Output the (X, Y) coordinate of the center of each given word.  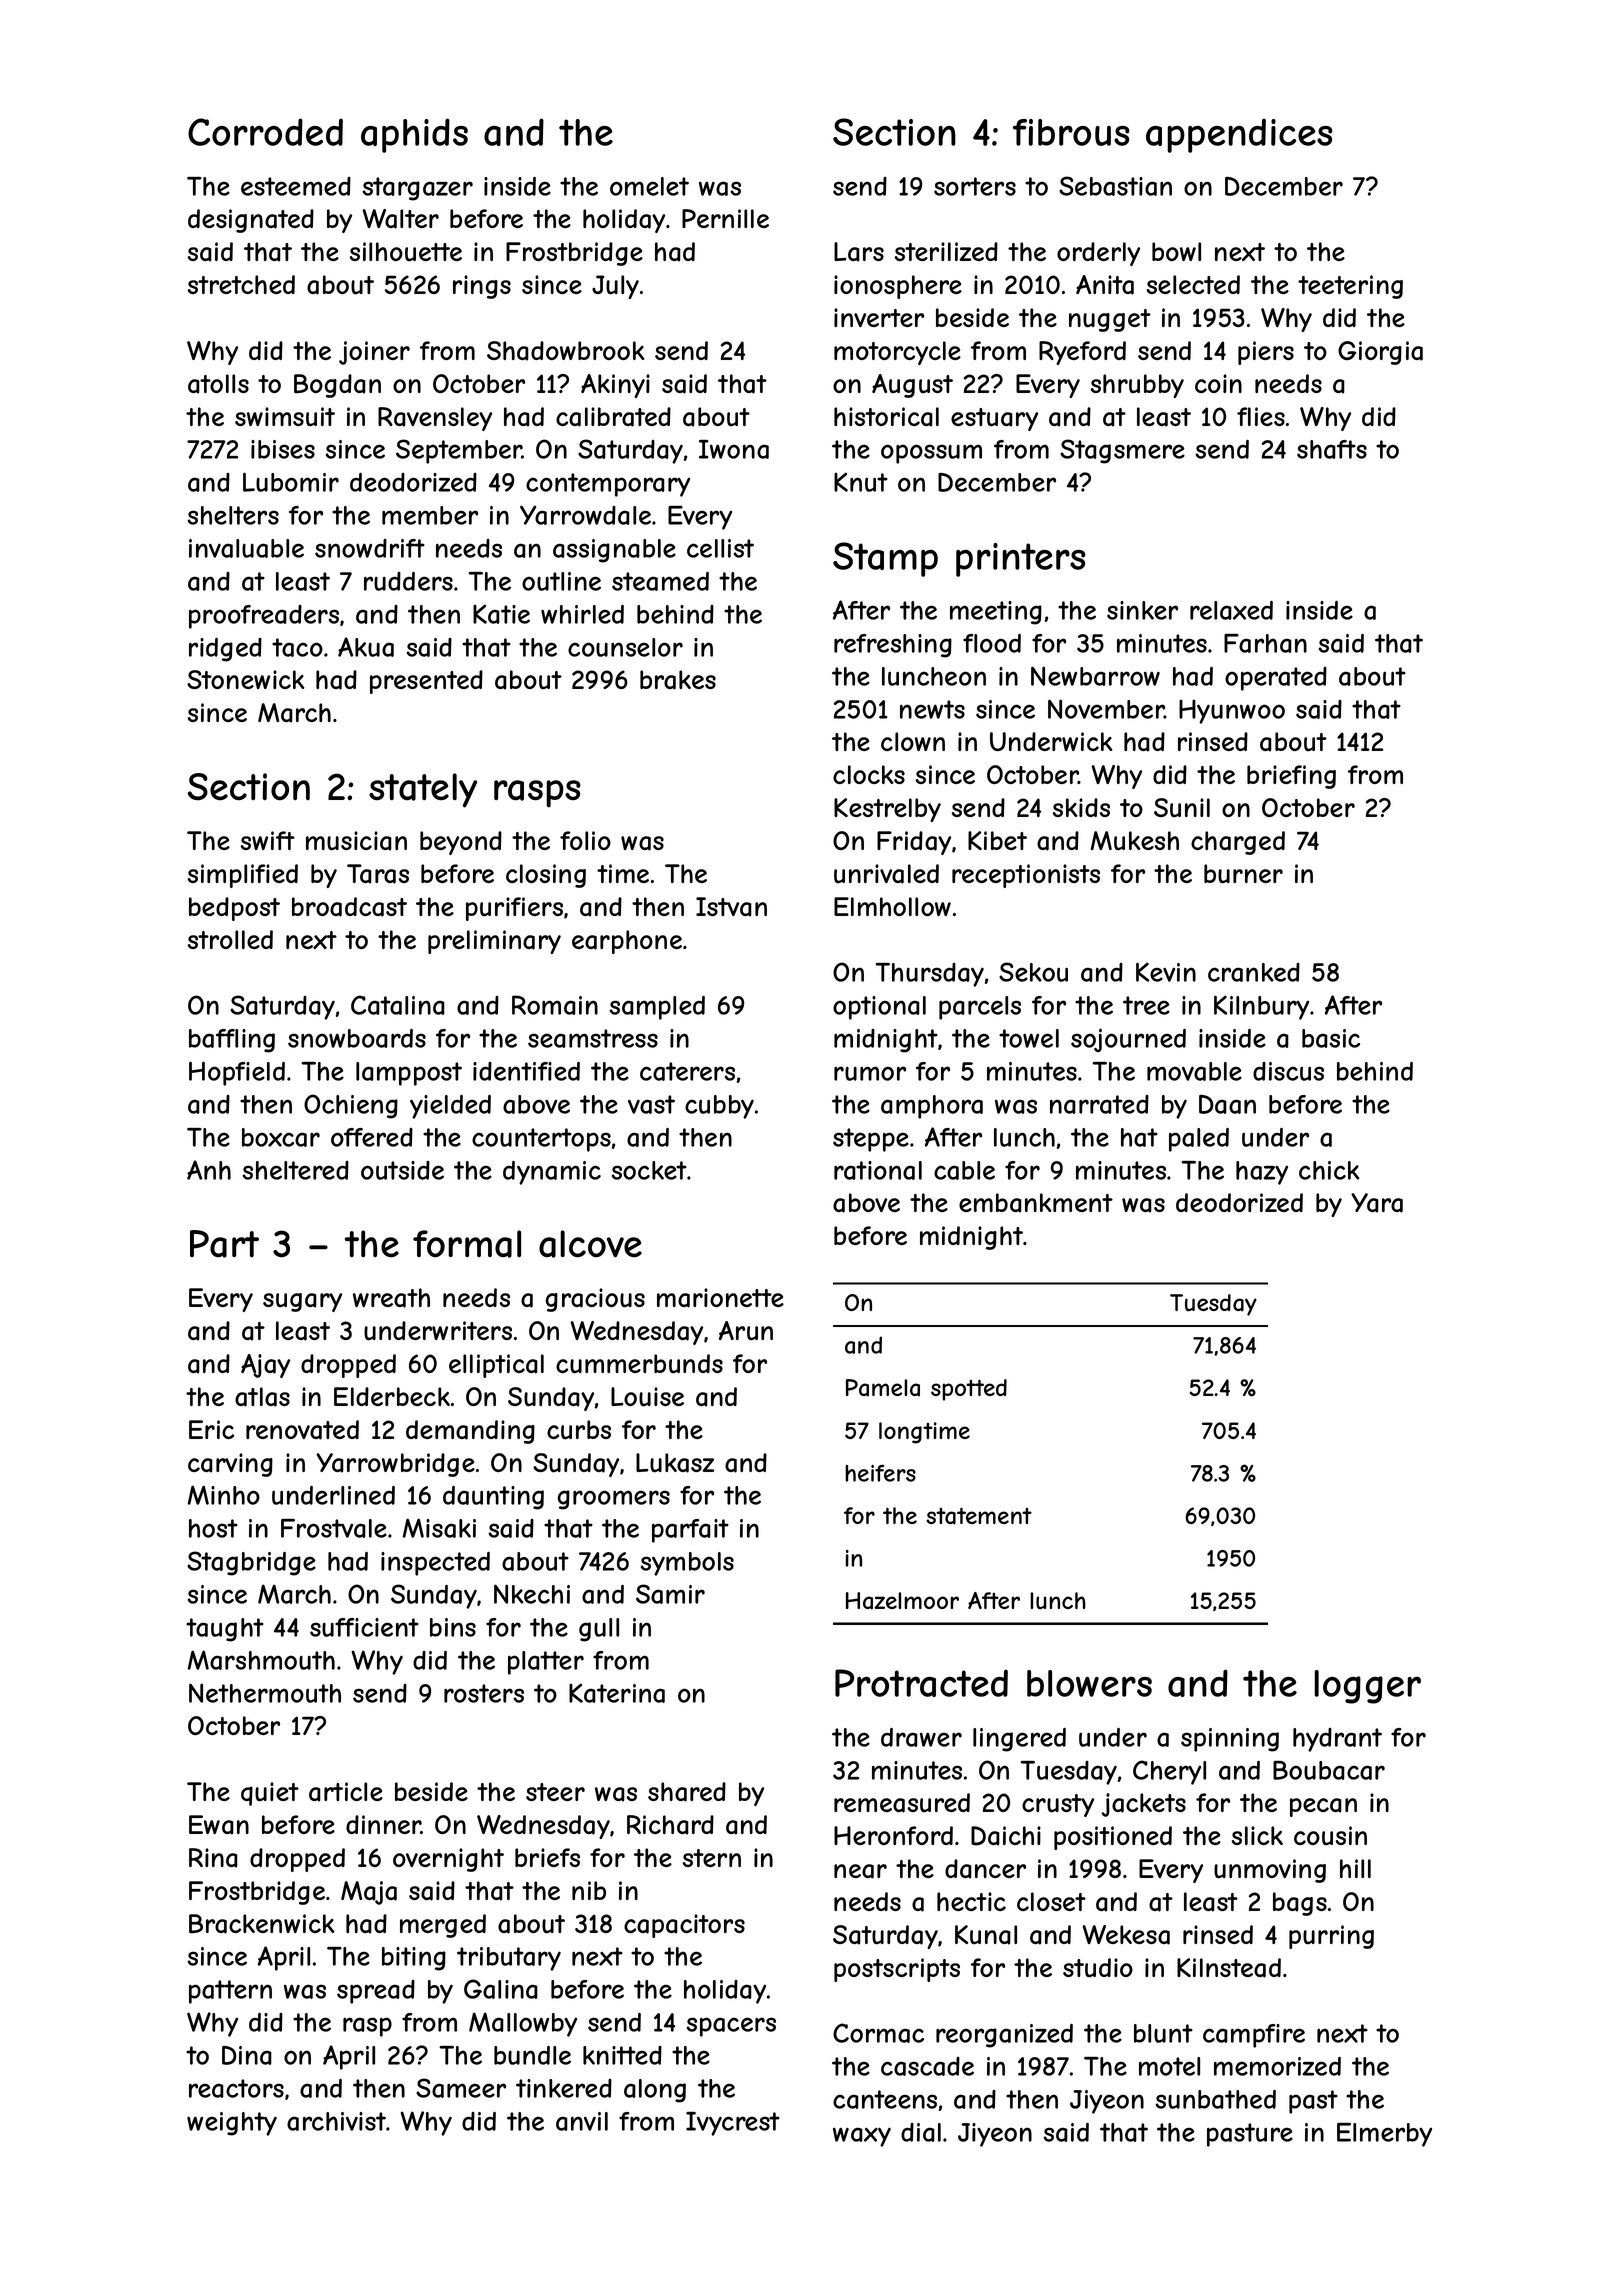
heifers (880, 1473)
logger (1367, 1687)
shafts (1332, 449)
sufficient (364, 1627)
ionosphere (898, 287)
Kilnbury (1261, 1007)
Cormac (878, 2033)
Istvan (731, 907)
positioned (1113, 1838)
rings (482, 287)
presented (426, 682)
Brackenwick (262, 1924)
